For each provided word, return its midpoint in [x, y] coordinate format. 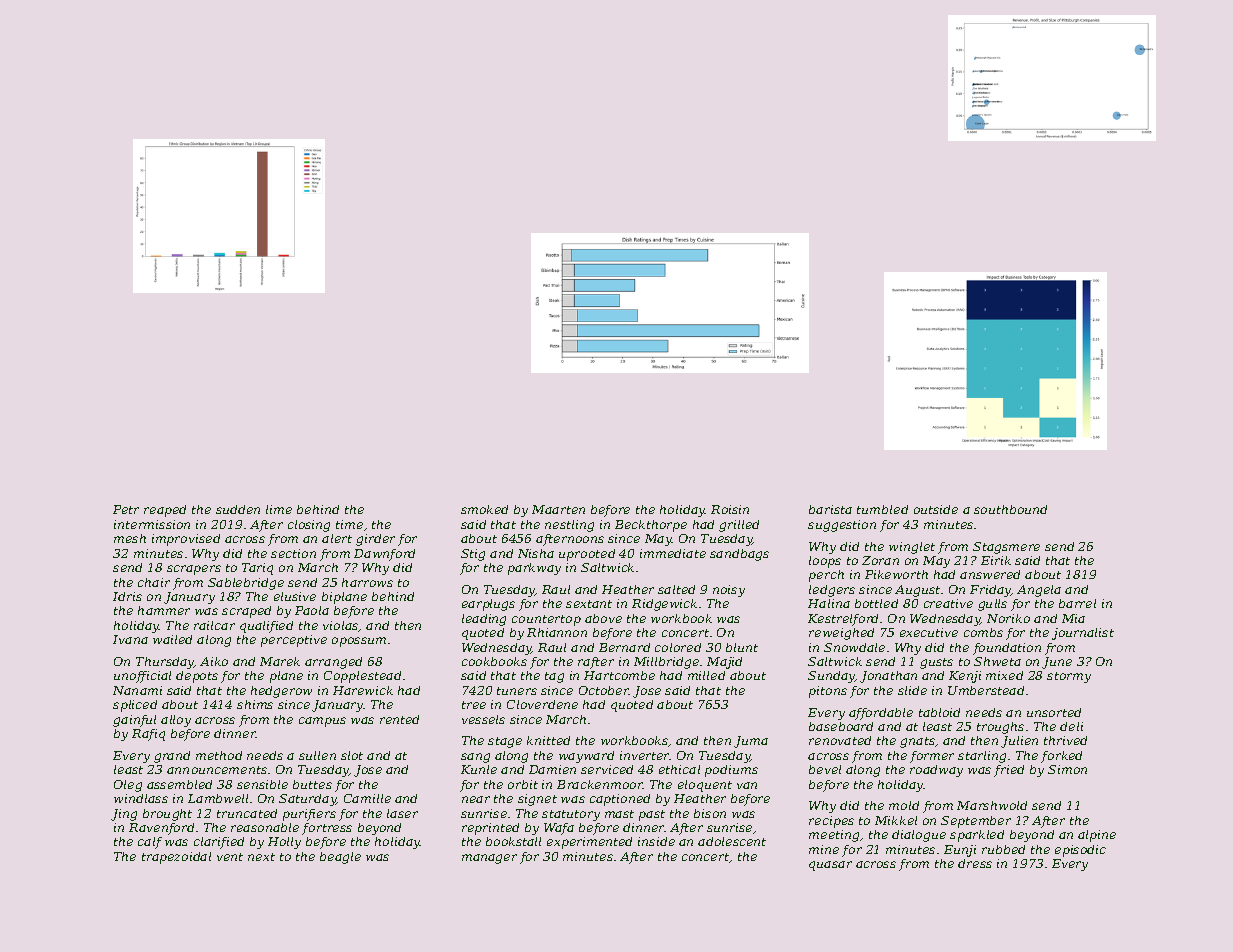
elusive [295, 596]
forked [1061, 757]
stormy [1069, 677]
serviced [607, 769]
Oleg [128, 786]
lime [279, 509]
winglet [912, 548]
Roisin [730, 509]
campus [322, 722]
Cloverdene [542, 704]
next [261, 857]
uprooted [587, 555]
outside [936, 509]
